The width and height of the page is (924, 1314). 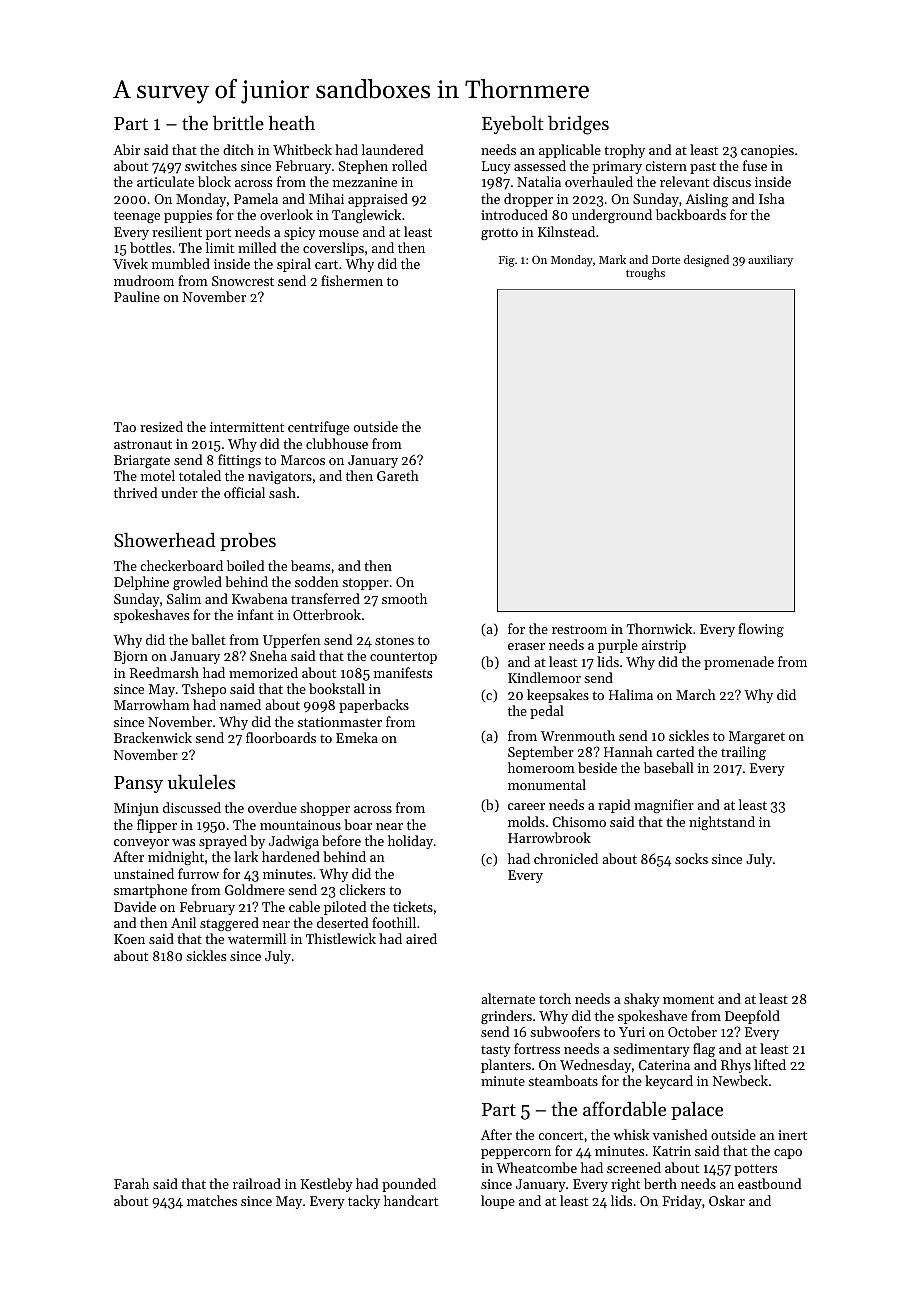 What do you see at coordinates (409, 165) in the page?
I see `rolled` at bounding box center [409, 165].
